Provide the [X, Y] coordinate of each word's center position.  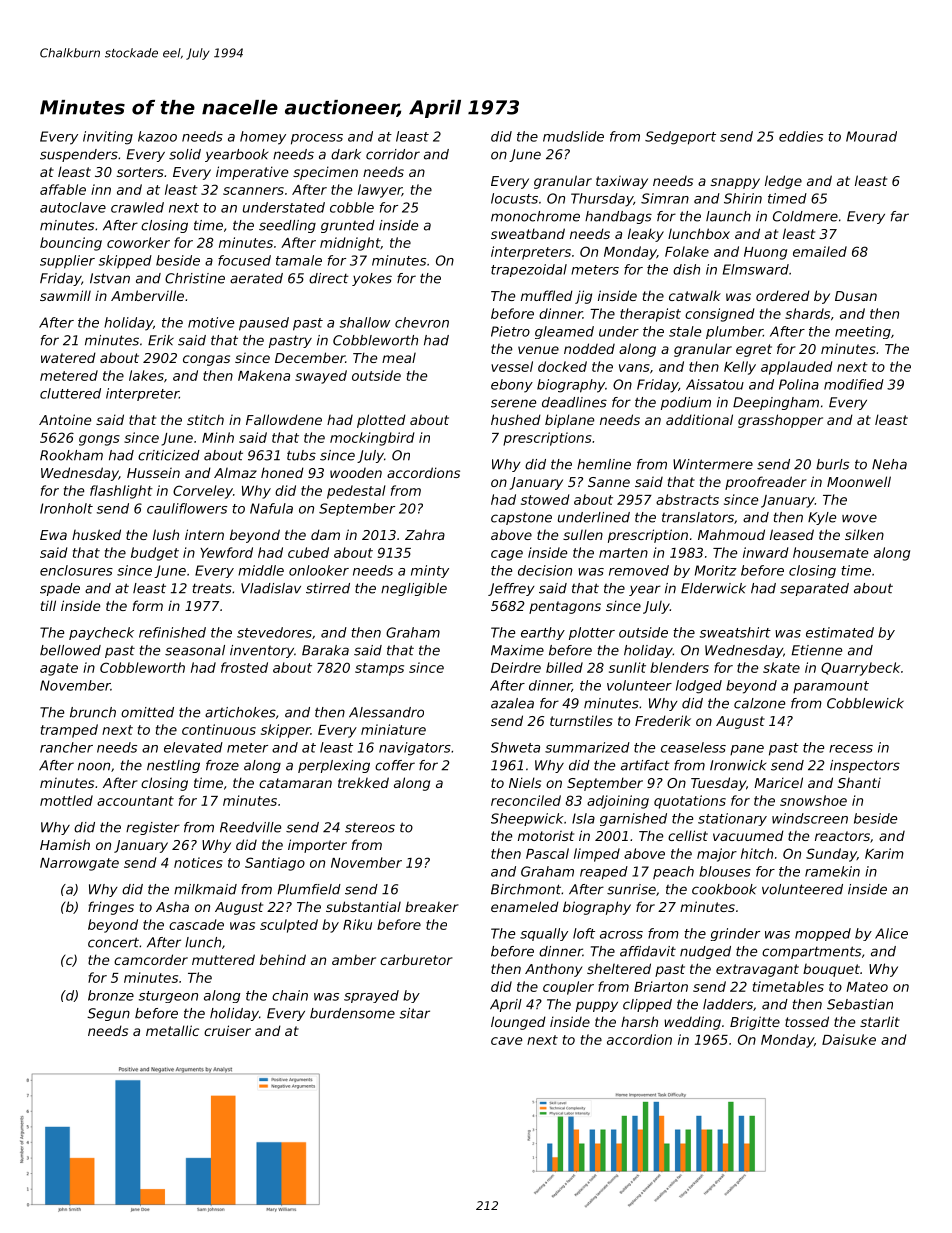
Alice [891, 933]
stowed [545, 499]
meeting [863, 332]
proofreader [766, 483]
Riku [357, 924]
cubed [308, 552]
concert [113, 942]
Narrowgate [79, 864]
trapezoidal [529, 270]
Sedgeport [680, 138]
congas [206, 360]
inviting [108, 138]
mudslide [573, 136]
